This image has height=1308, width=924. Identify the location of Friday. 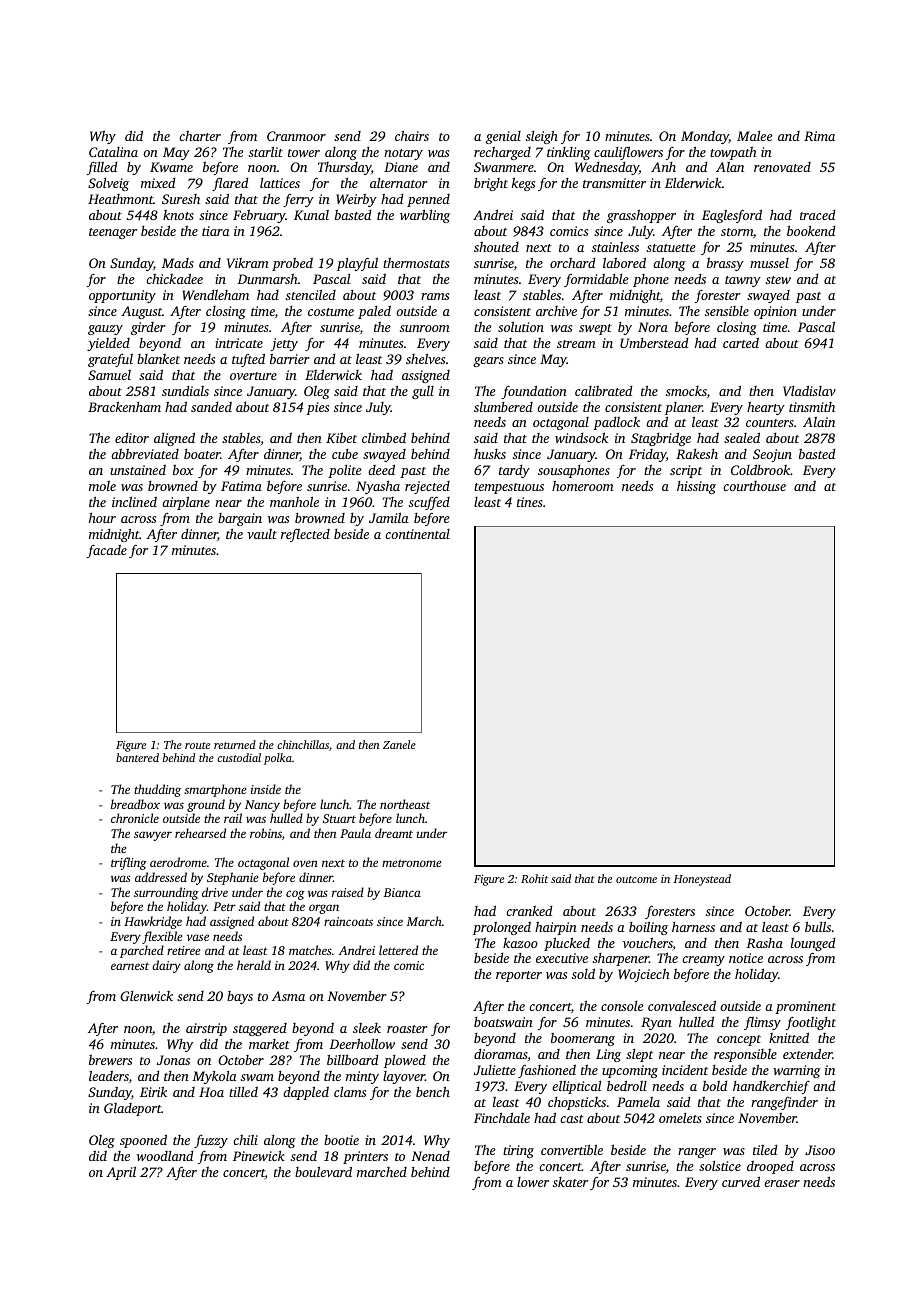
(647, 455).
